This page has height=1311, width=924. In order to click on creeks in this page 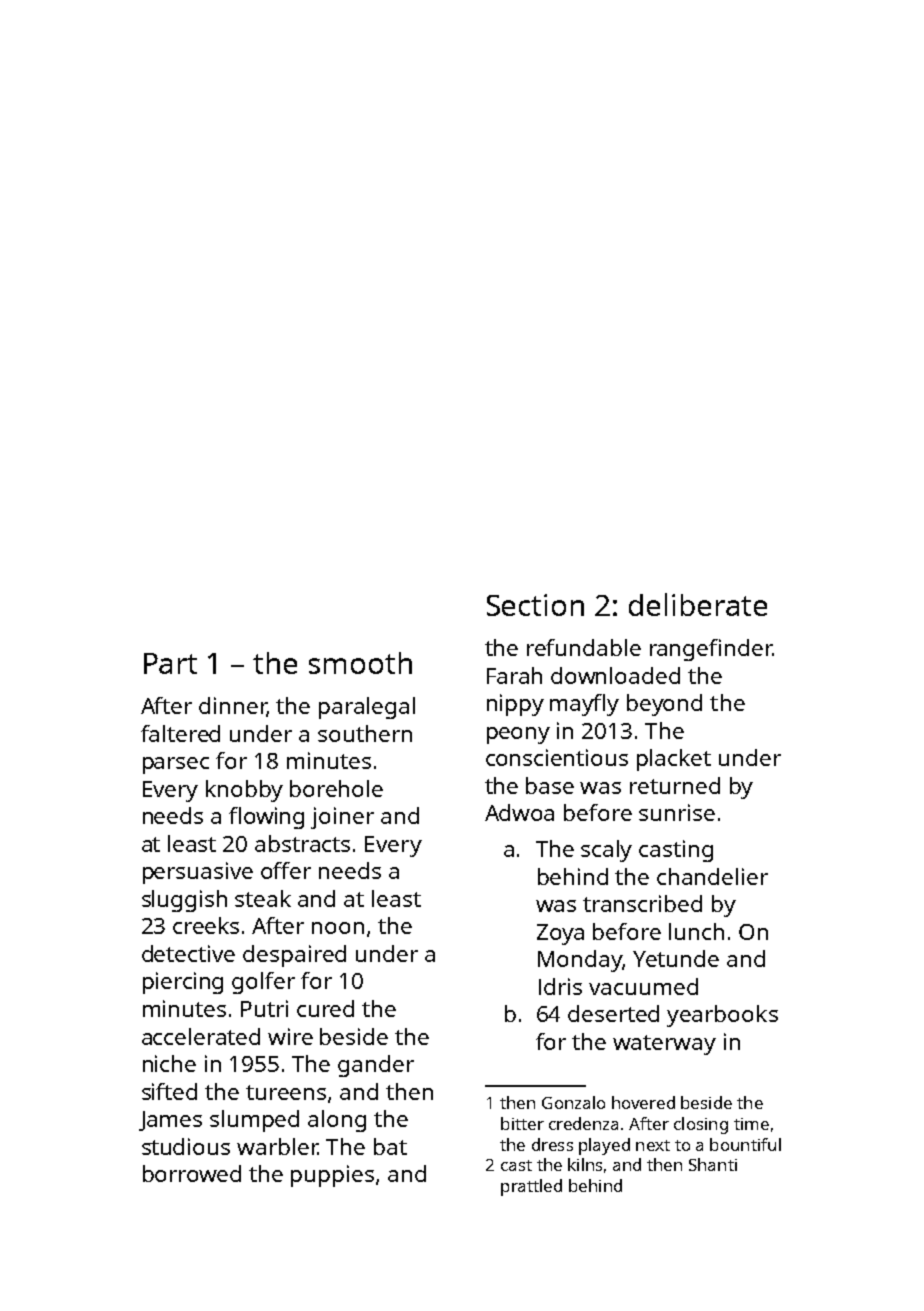, I will do `click(206, 925)`.
